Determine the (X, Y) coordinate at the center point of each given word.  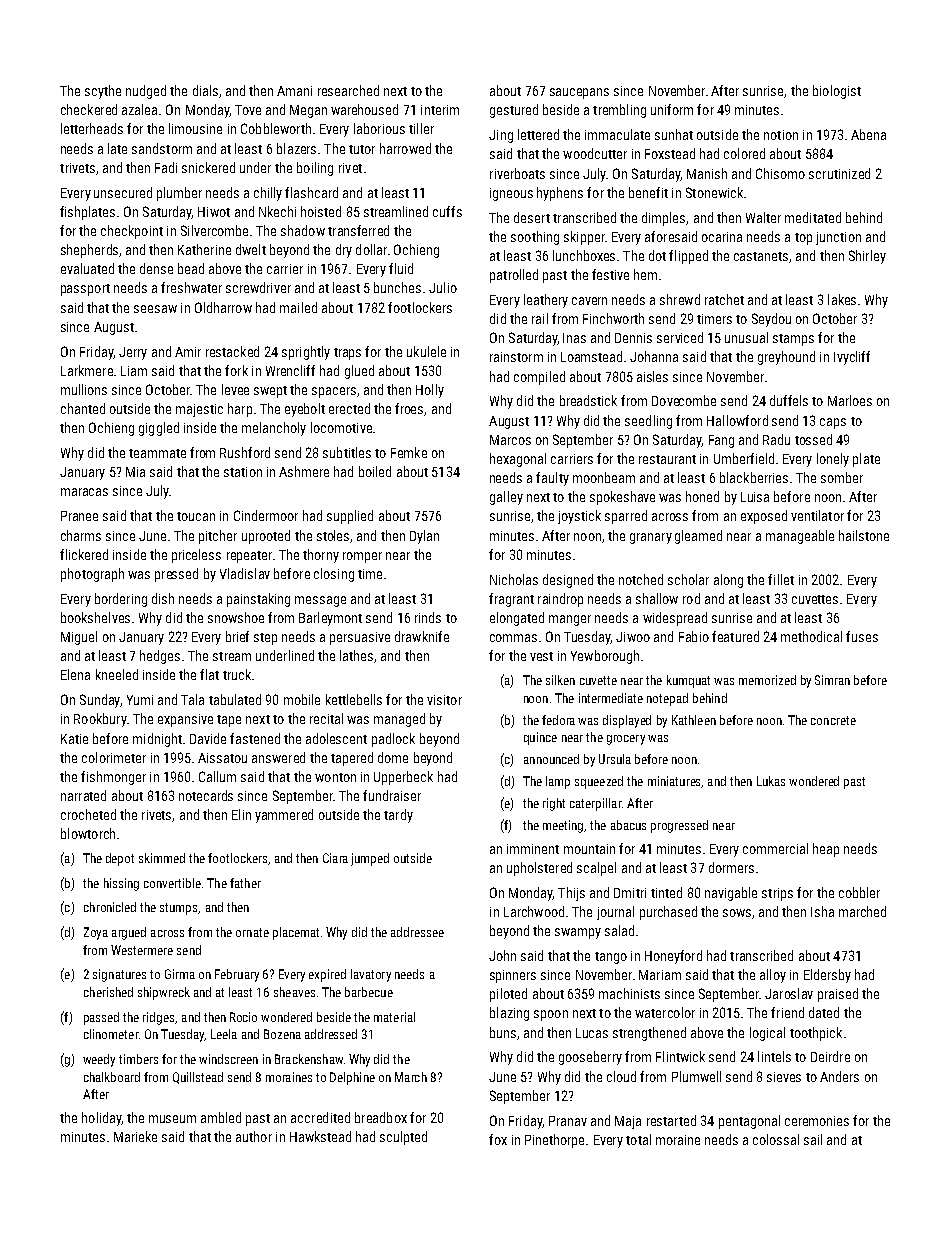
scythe (103, 92)
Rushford (245, 452)
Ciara (335, 858)
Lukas (771, 781)
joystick (579, 517)
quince (540, 738)
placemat (296, 933)
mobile (302, 699)
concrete (833, 720)
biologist (837, 92)
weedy (99, 1060)
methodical (811, 636)
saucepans (579, 93)
